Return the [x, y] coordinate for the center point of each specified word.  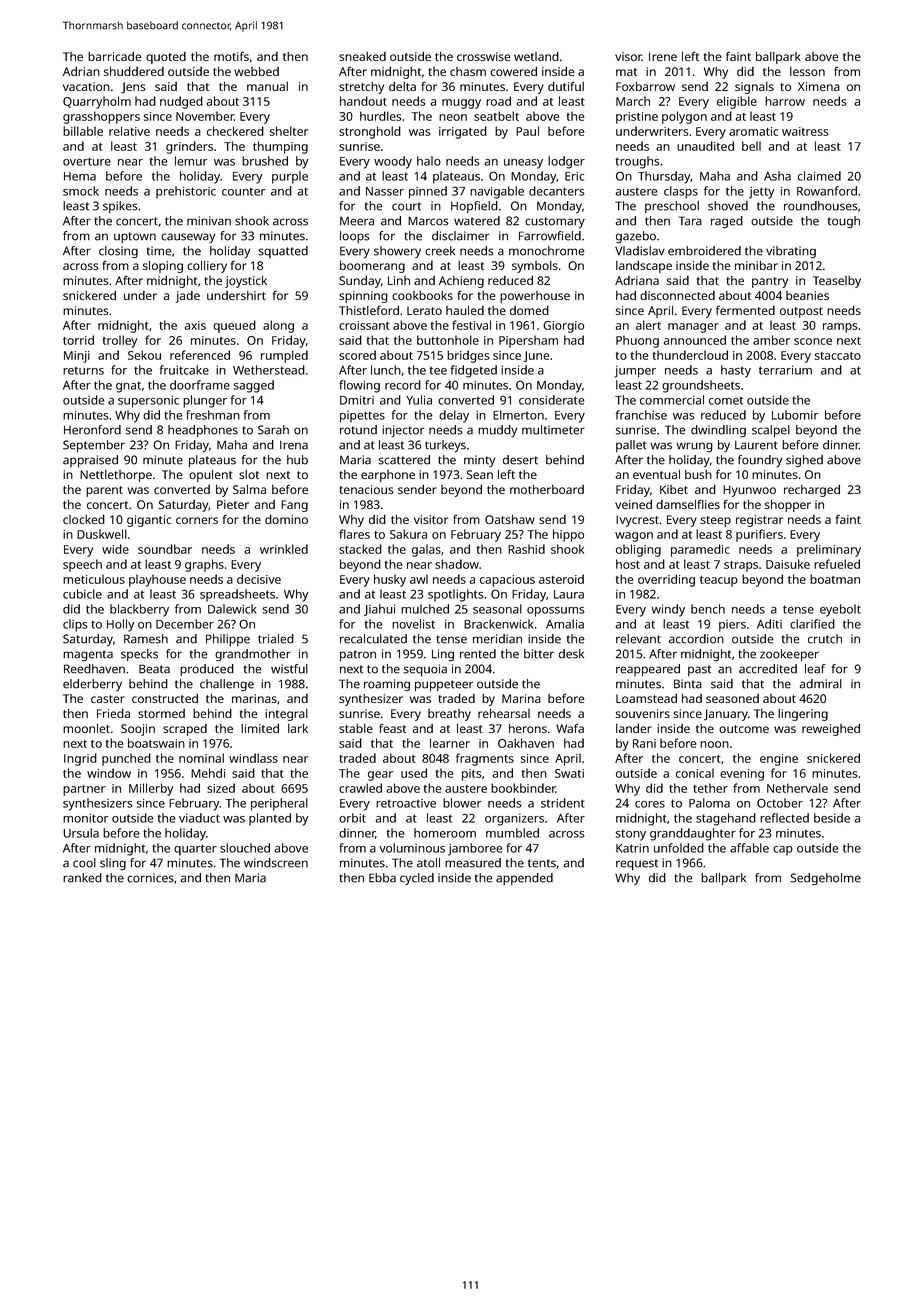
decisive [259, 579]
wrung [694, 447]
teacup [719, 581]
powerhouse [535, 297]
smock [81, 191]
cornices [150, 878]
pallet [631, 446]
